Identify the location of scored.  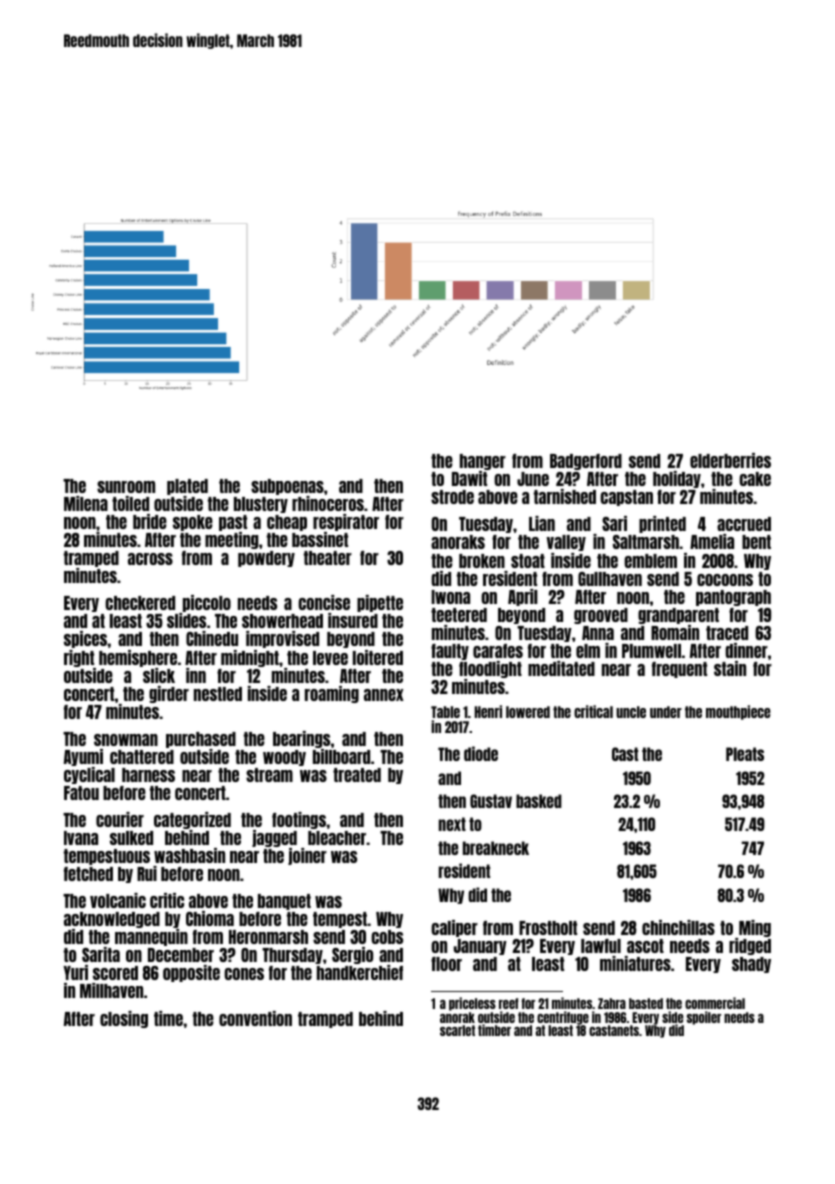
(115, 973).
